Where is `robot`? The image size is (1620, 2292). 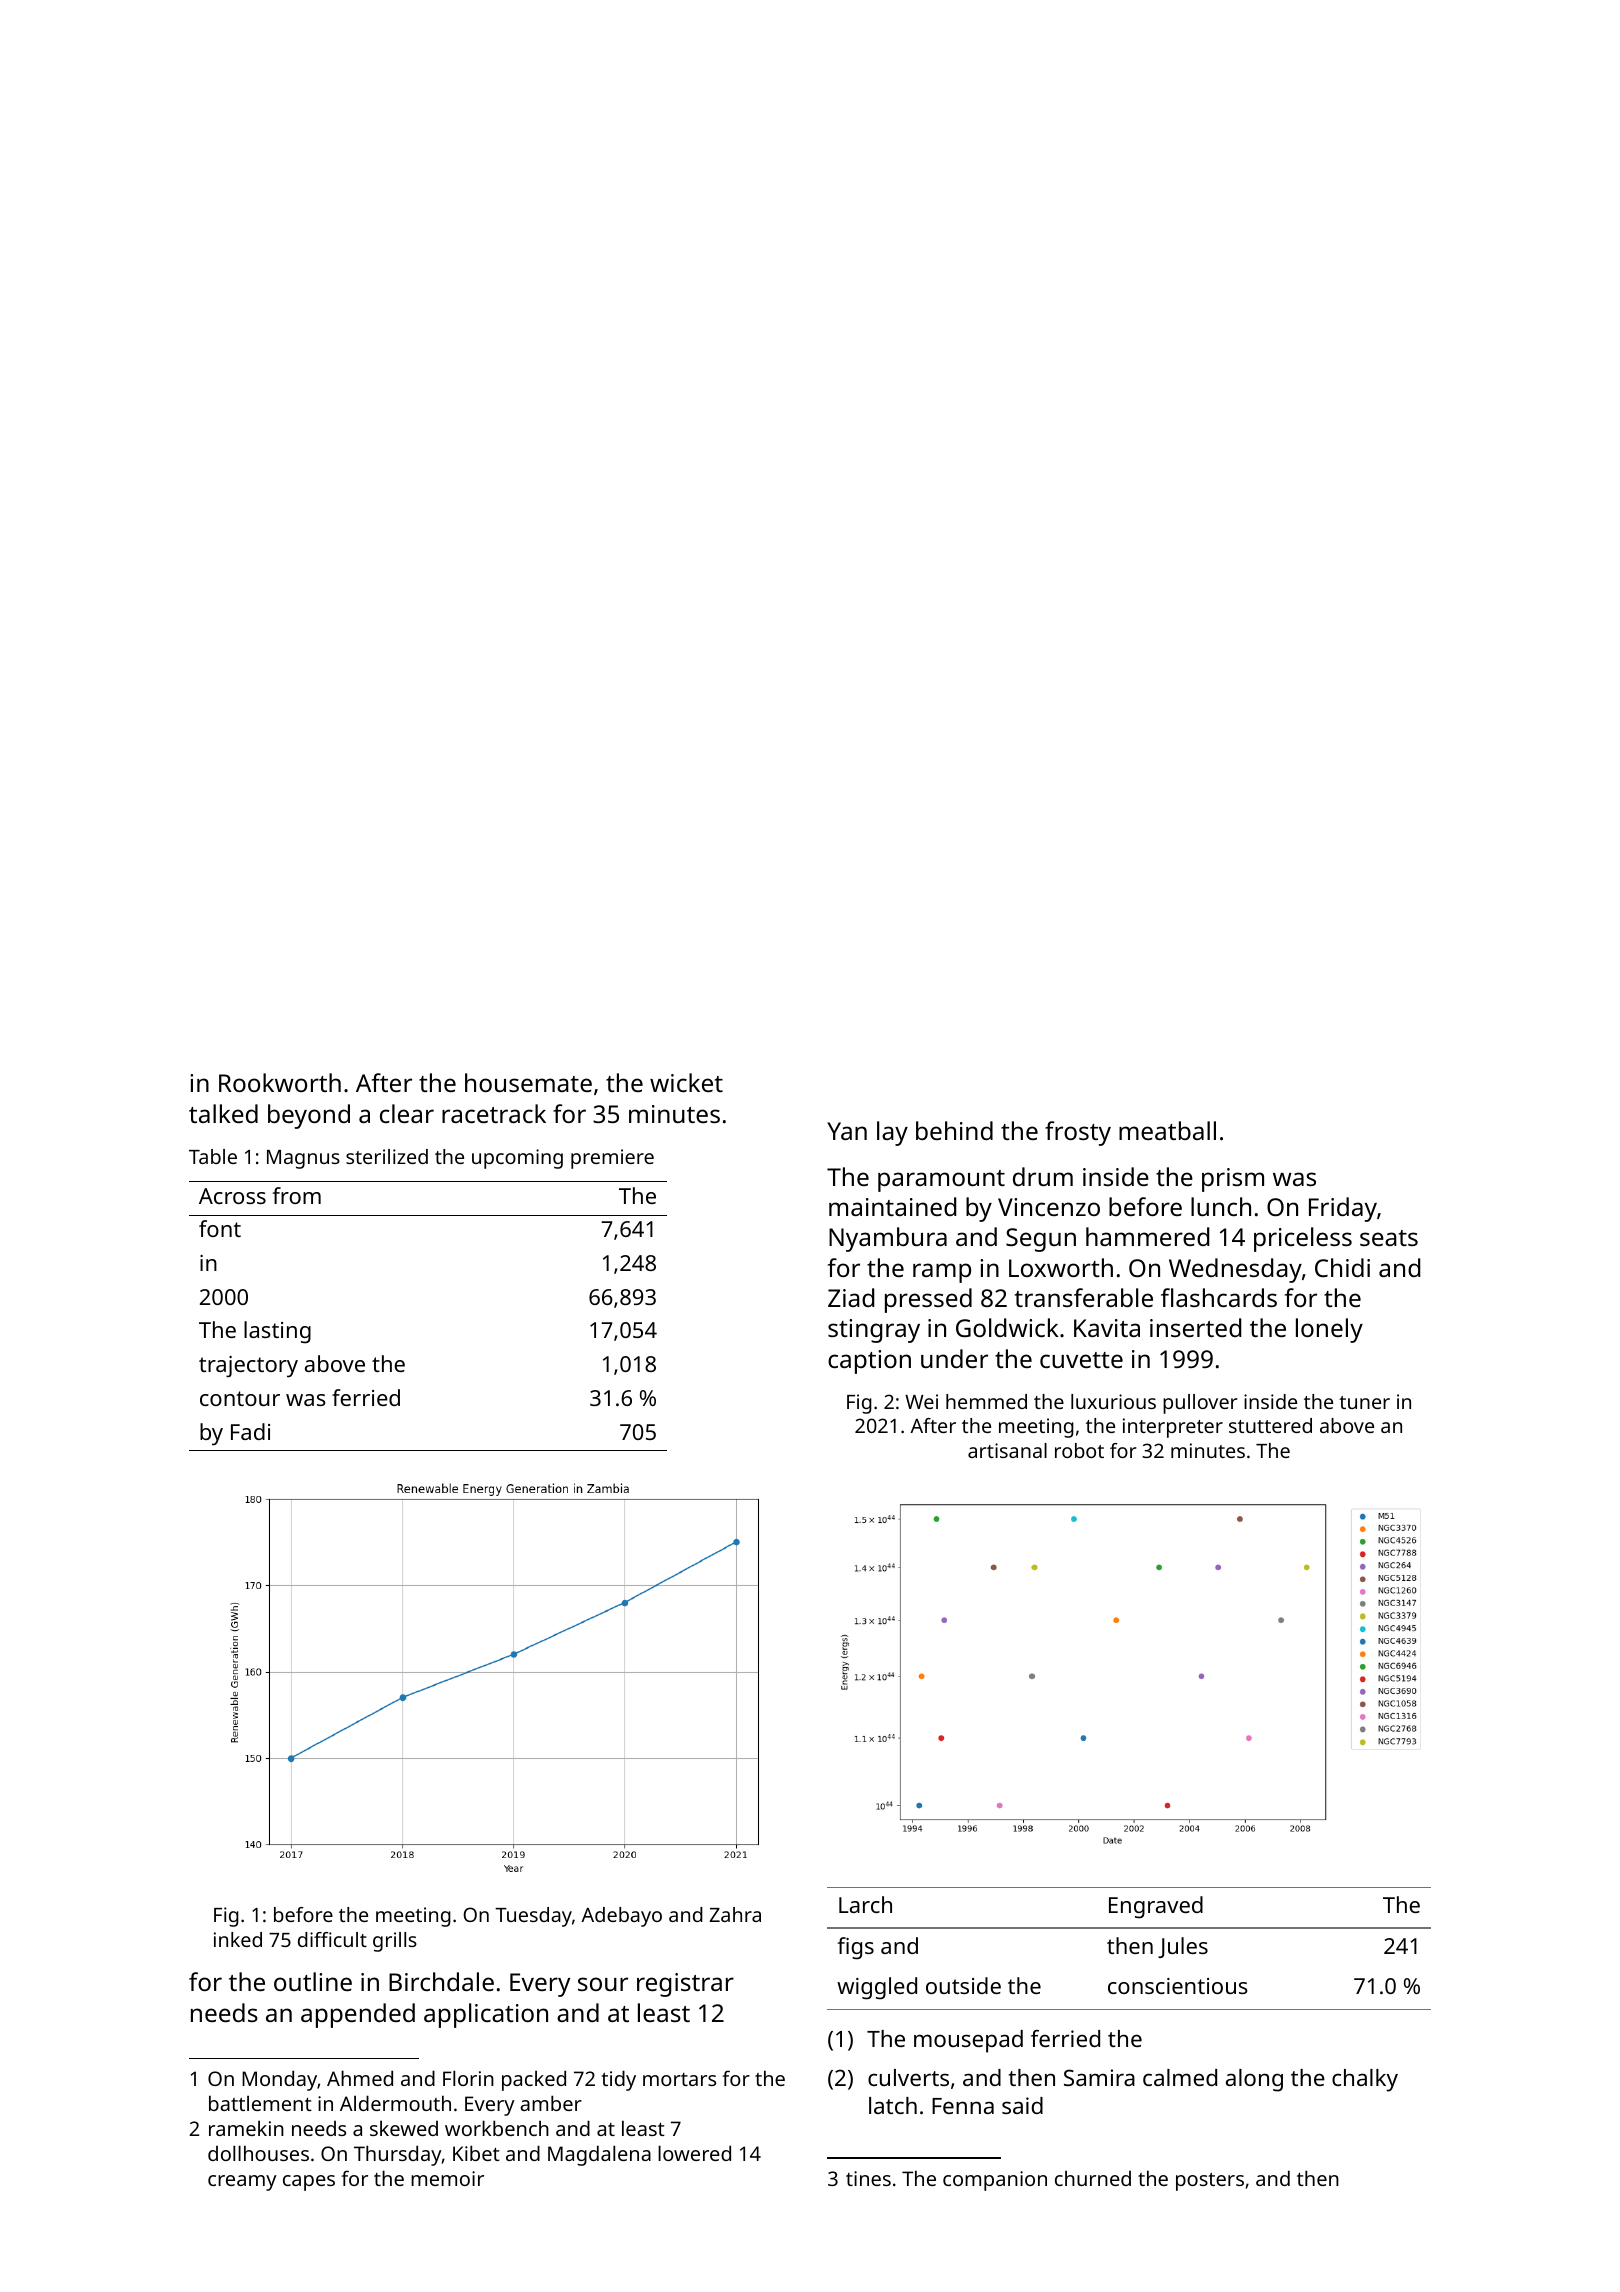 robot is located at coordinates (1079, 1450).
